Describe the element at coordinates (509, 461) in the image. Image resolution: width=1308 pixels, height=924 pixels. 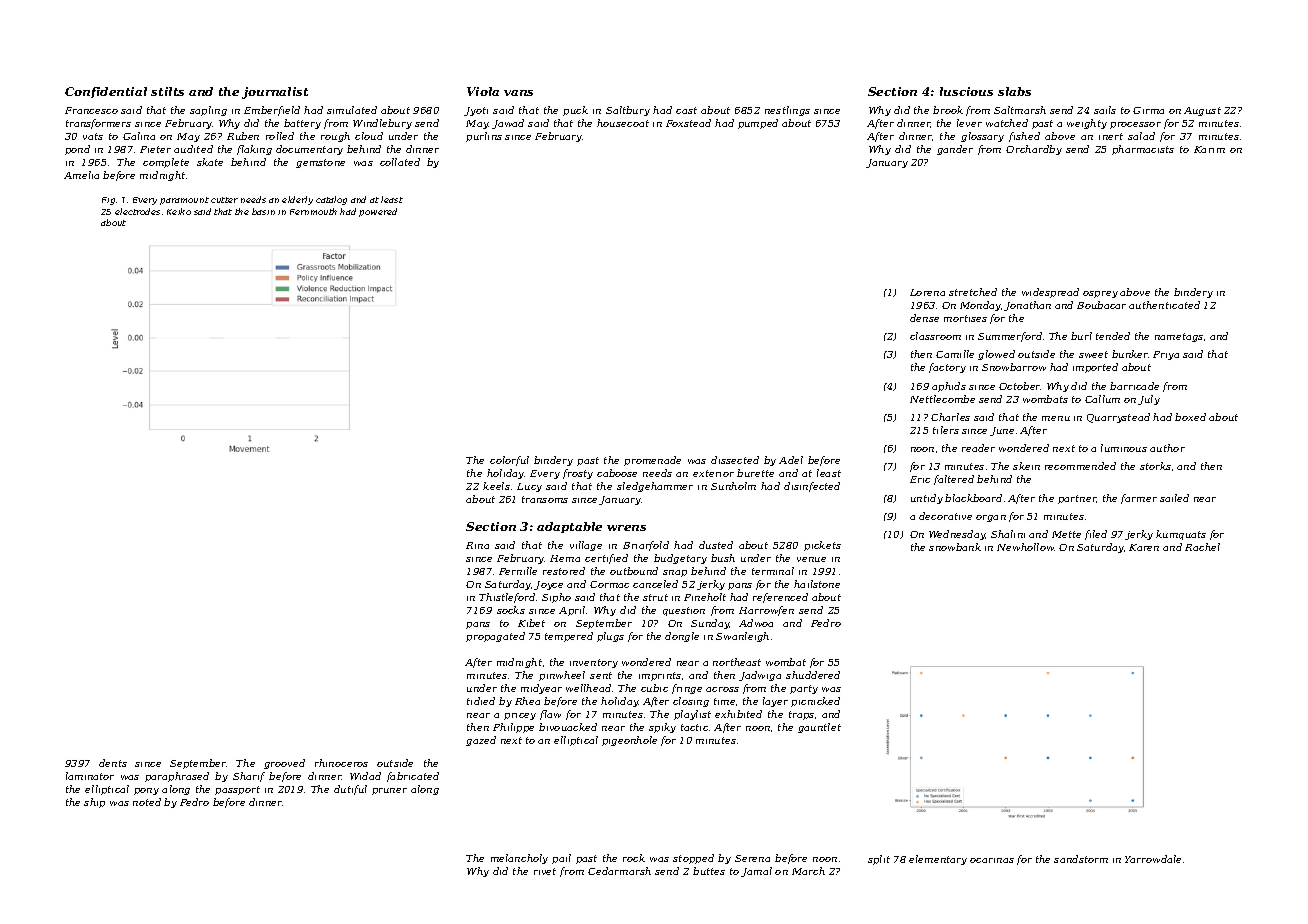
I see `colorful` at that location.
